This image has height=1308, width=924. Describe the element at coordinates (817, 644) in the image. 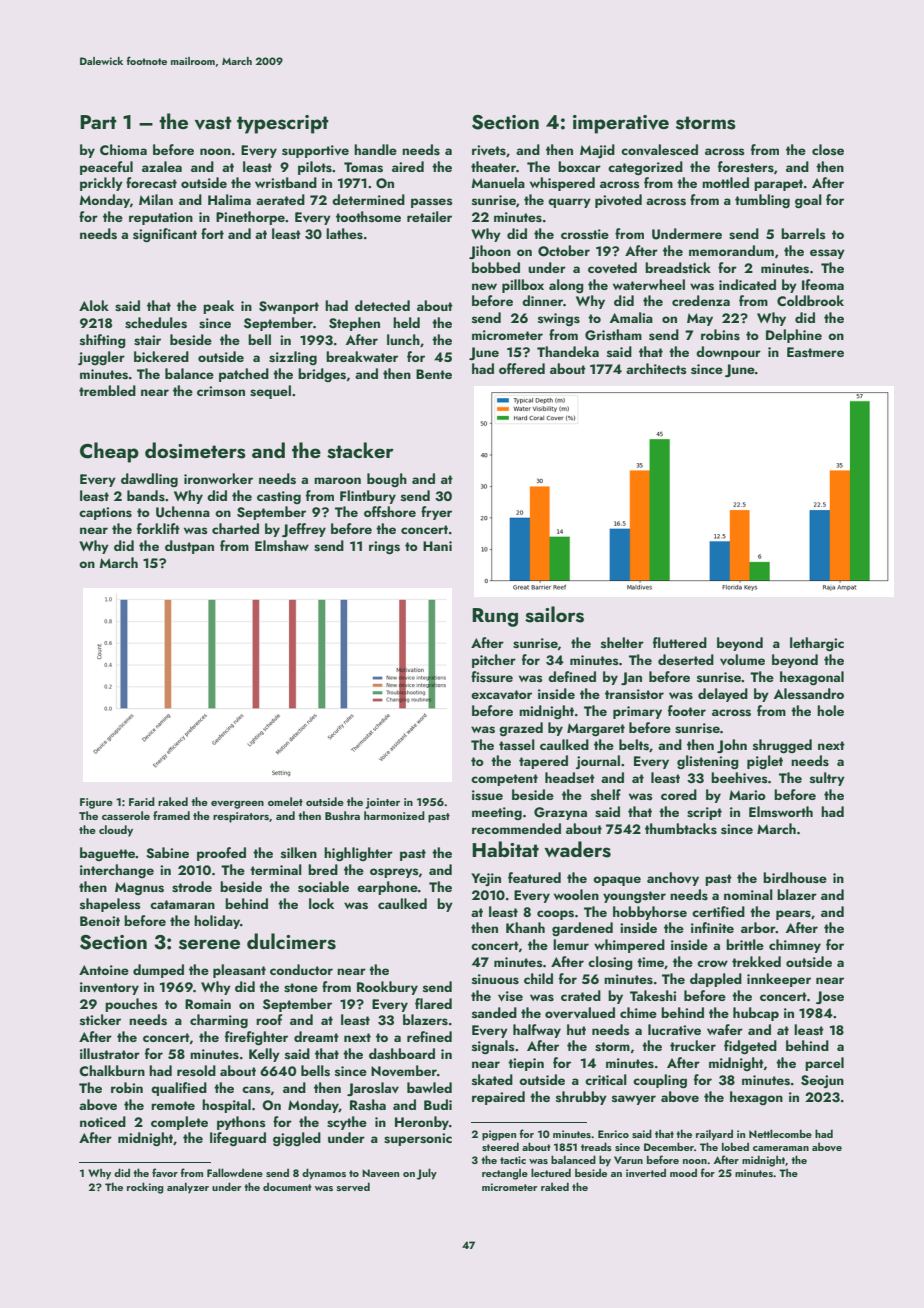

I see `lethargic` at that location.
